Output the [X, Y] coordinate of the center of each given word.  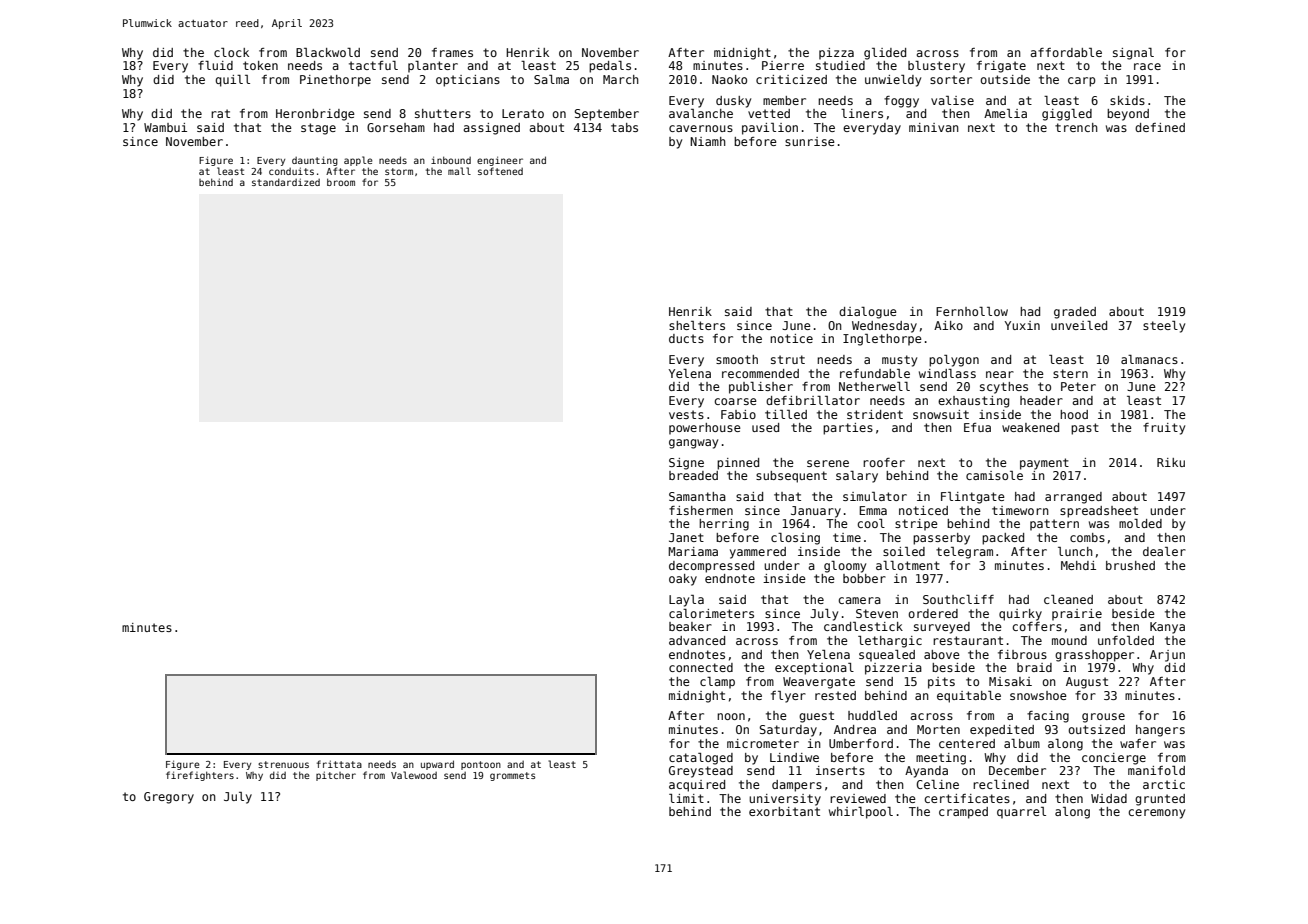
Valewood [414, 775]
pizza [836, 54]
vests [686, 414]
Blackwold [328, 52]
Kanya [1167, 628]
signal [1133, 54]
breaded [693, 475]
